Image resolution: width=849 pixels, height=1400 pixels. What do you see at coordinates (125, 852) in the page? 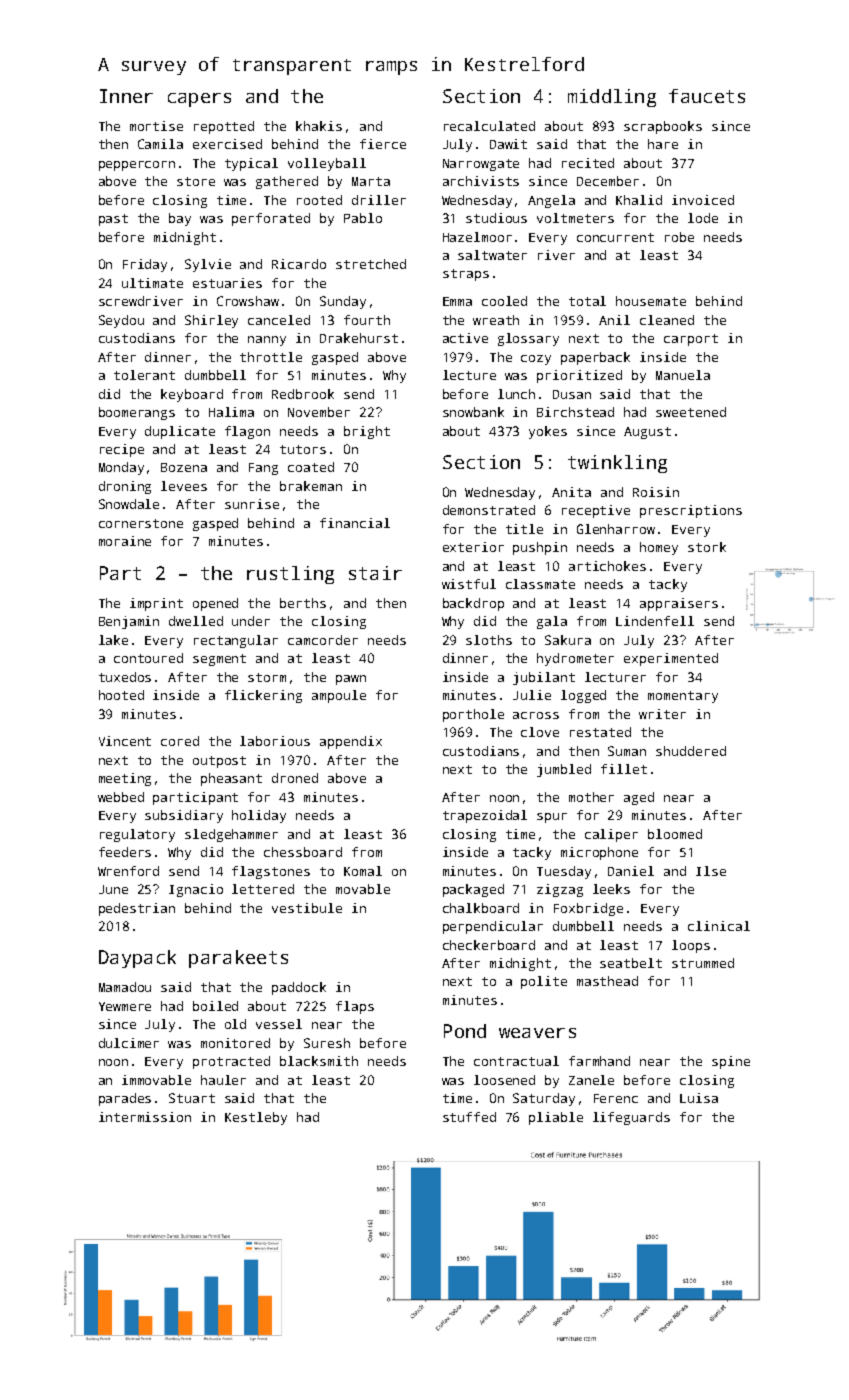
I see `feeders` at bounding box center [125, 852].
